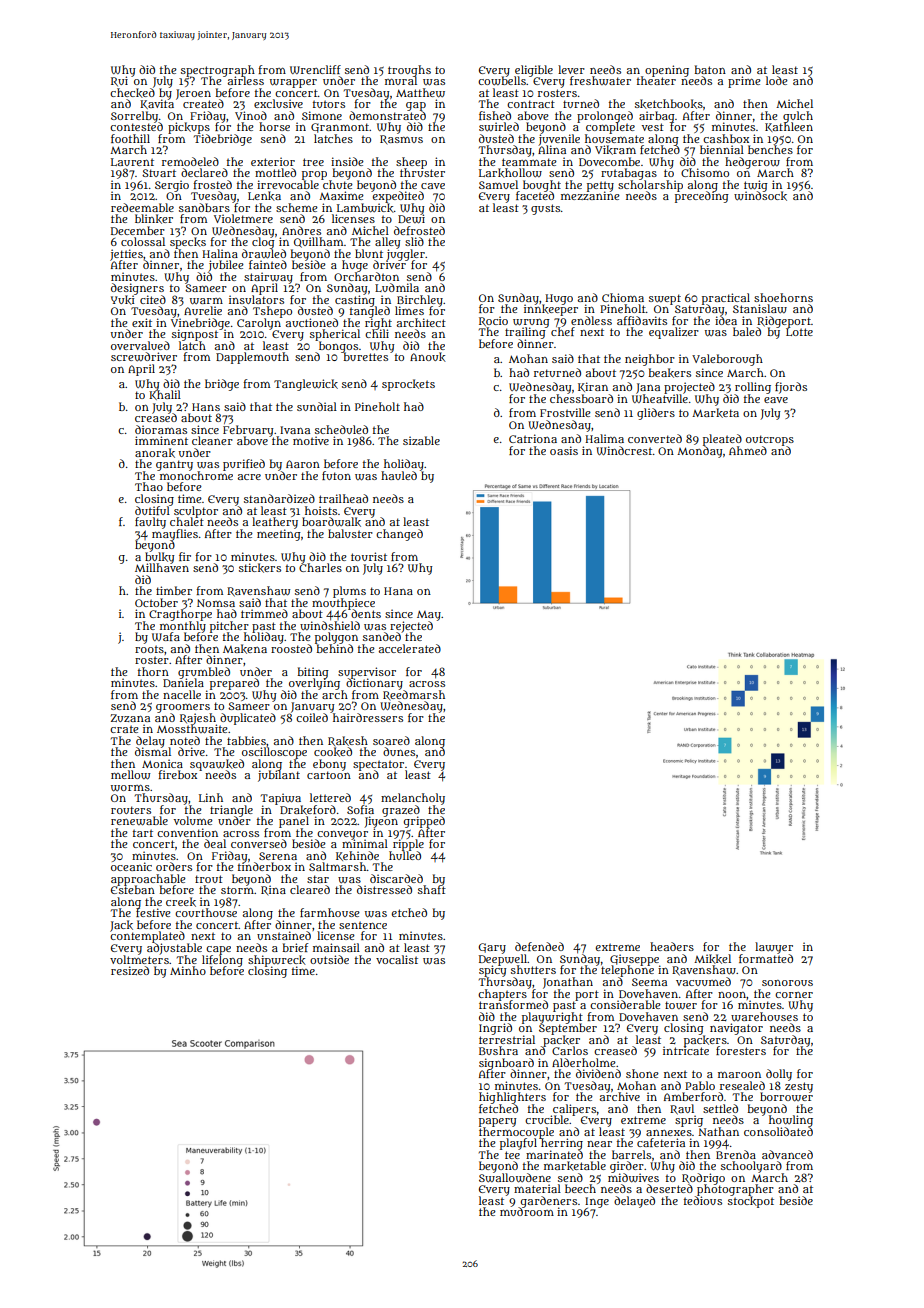  Describe the element at coordinates (565, 412) in the screenshot. I see `Frostville` at that location.
